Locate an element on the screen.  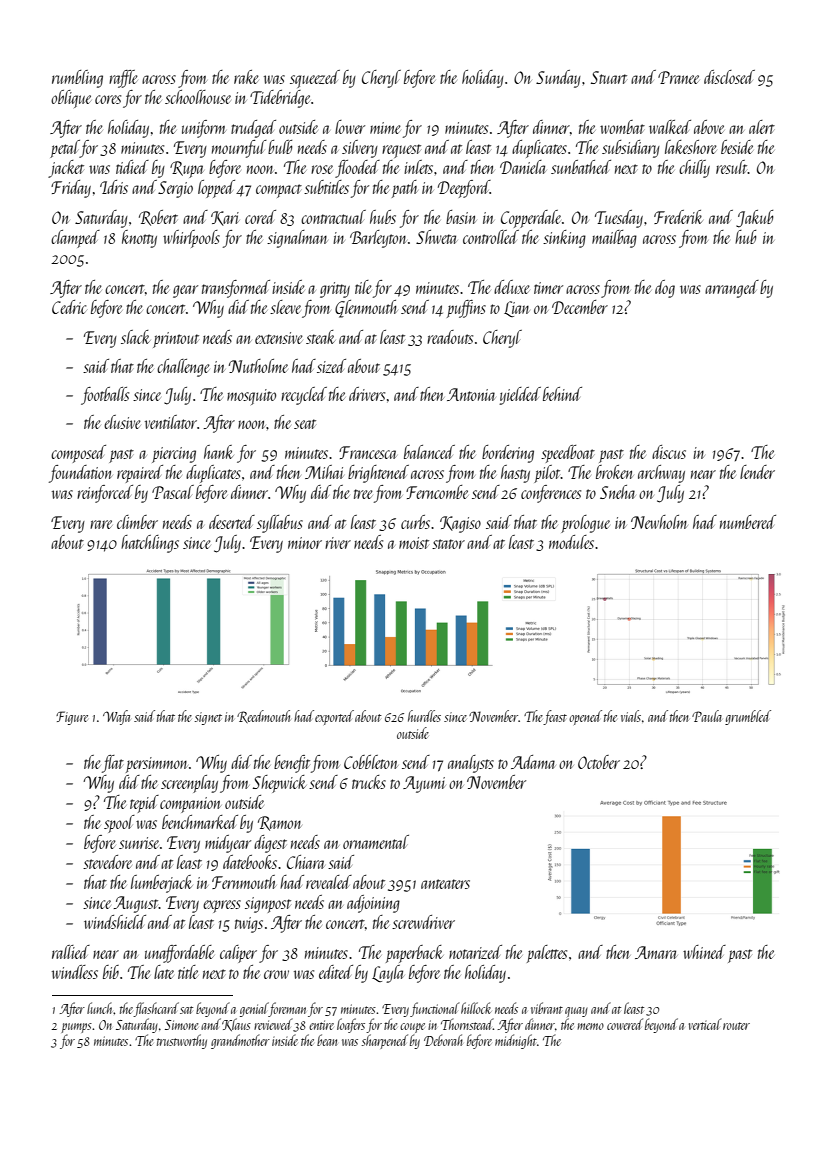
unaffordable is located at coordinates (179, 954).
